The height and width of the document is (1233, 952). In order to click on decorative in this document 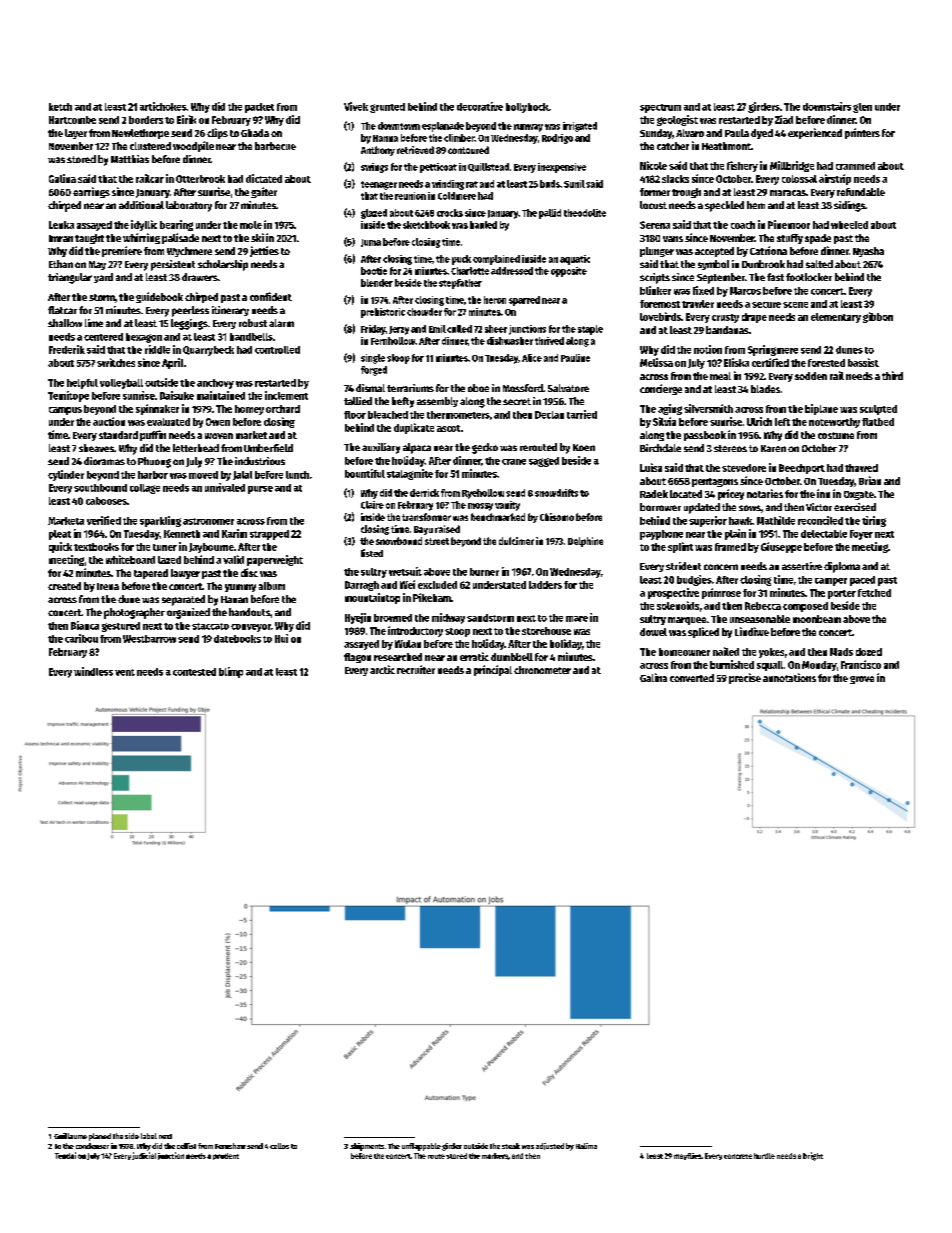, I will do `click(480, 106)`.
